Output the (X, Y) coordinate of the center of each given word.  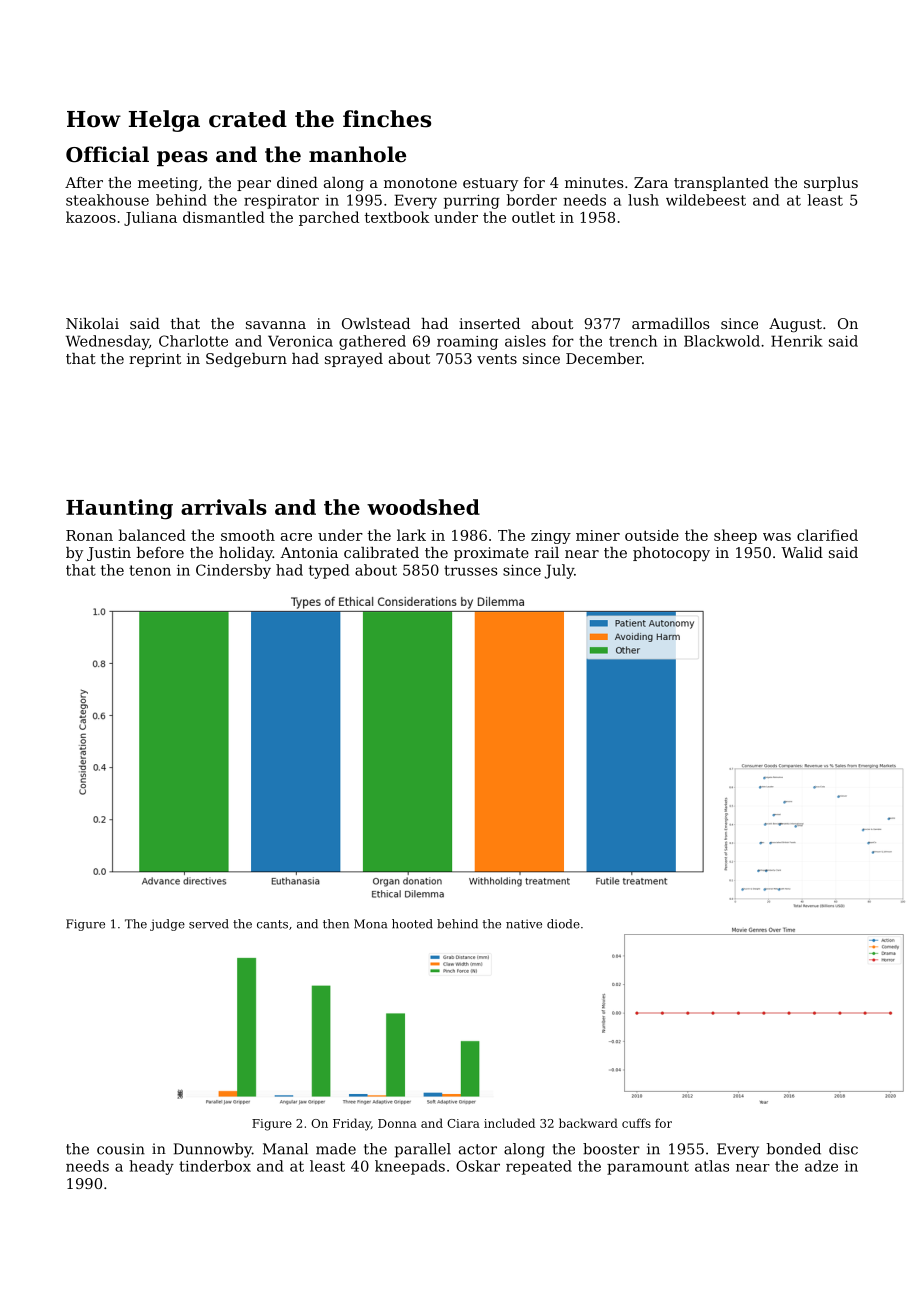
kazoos (91, 217)
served (209, 924)
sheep (735, 536)
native (524, 924)
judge (167, 925)
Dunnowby (213, 1150)
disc (843, 1149)
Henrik (797, 341)
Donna (397, 1123)
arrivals (224, 507)
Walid (802, 552)
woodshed (423, 507)
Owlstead (376, 323)
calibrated (381, 552)
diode (563, 924)
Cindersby (233, 571)
